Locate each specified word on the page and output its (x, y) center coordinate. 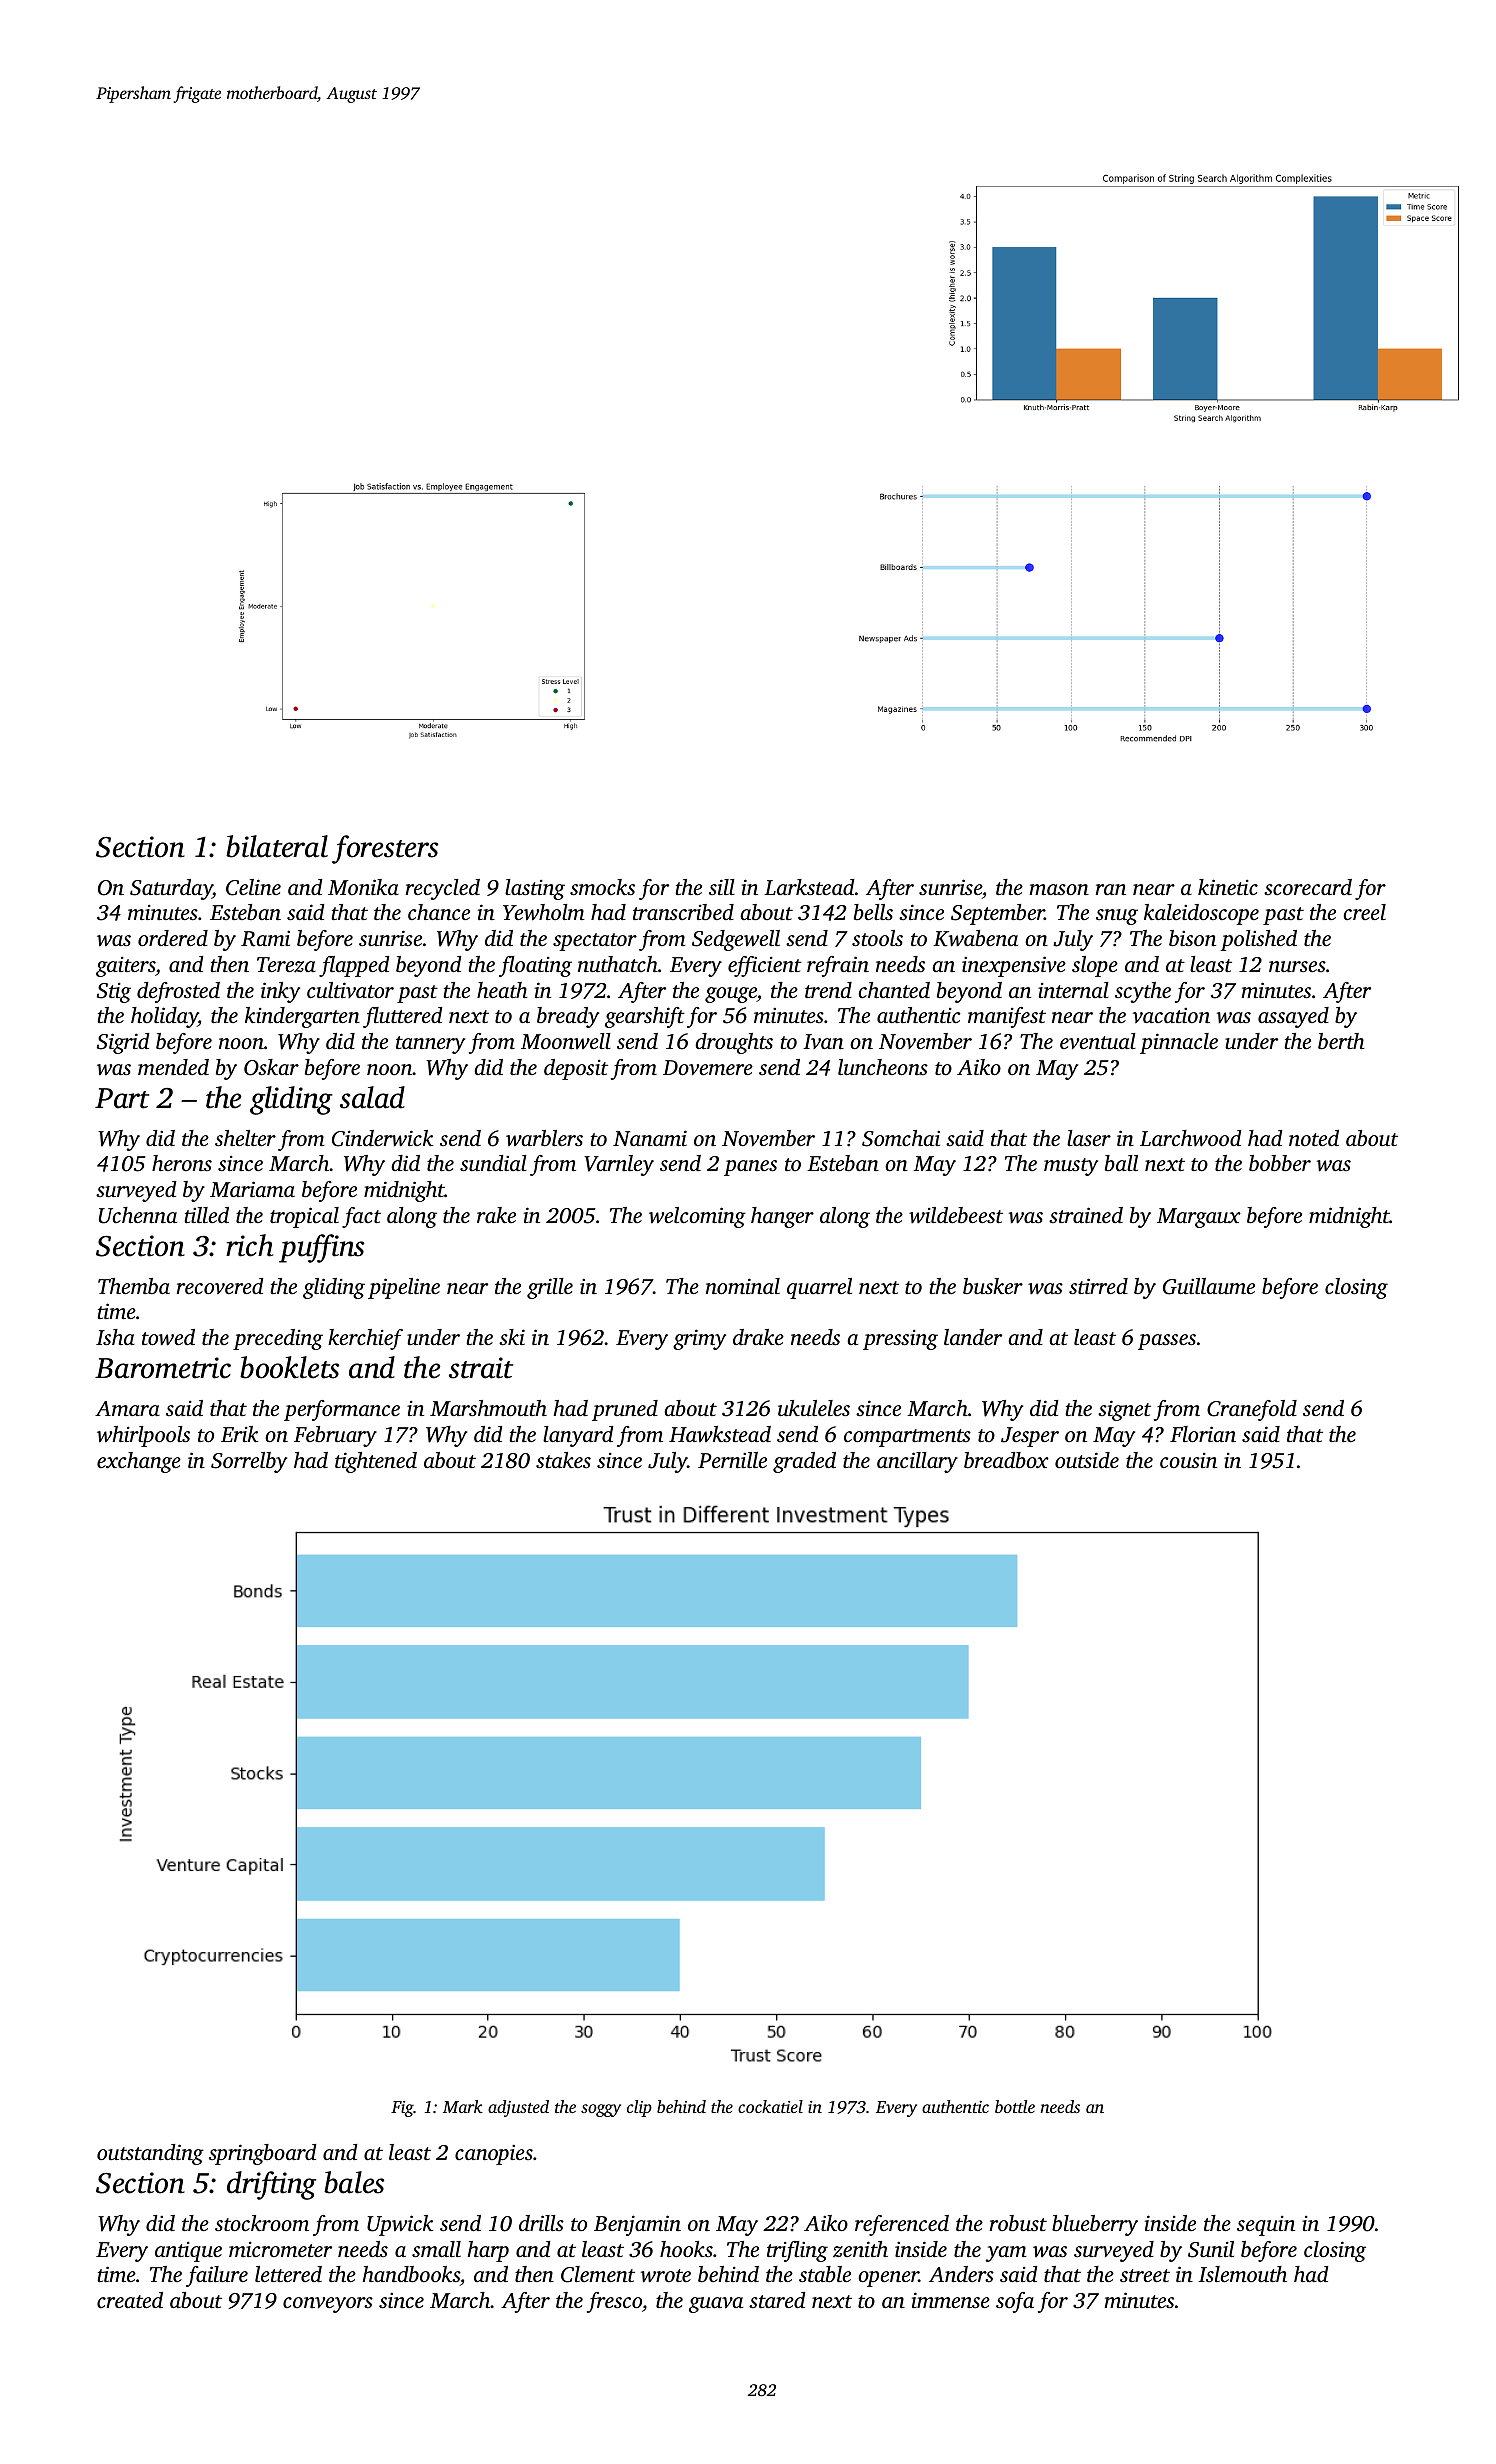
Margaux (1199, 1218)
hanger (782, 1217)
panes (750, 1168)
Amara (127, 1408)
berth (1341, 1041)
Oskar (271, 1067)
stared (777, 2300)
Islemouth (1242, 2274)
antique (188, 2252)
